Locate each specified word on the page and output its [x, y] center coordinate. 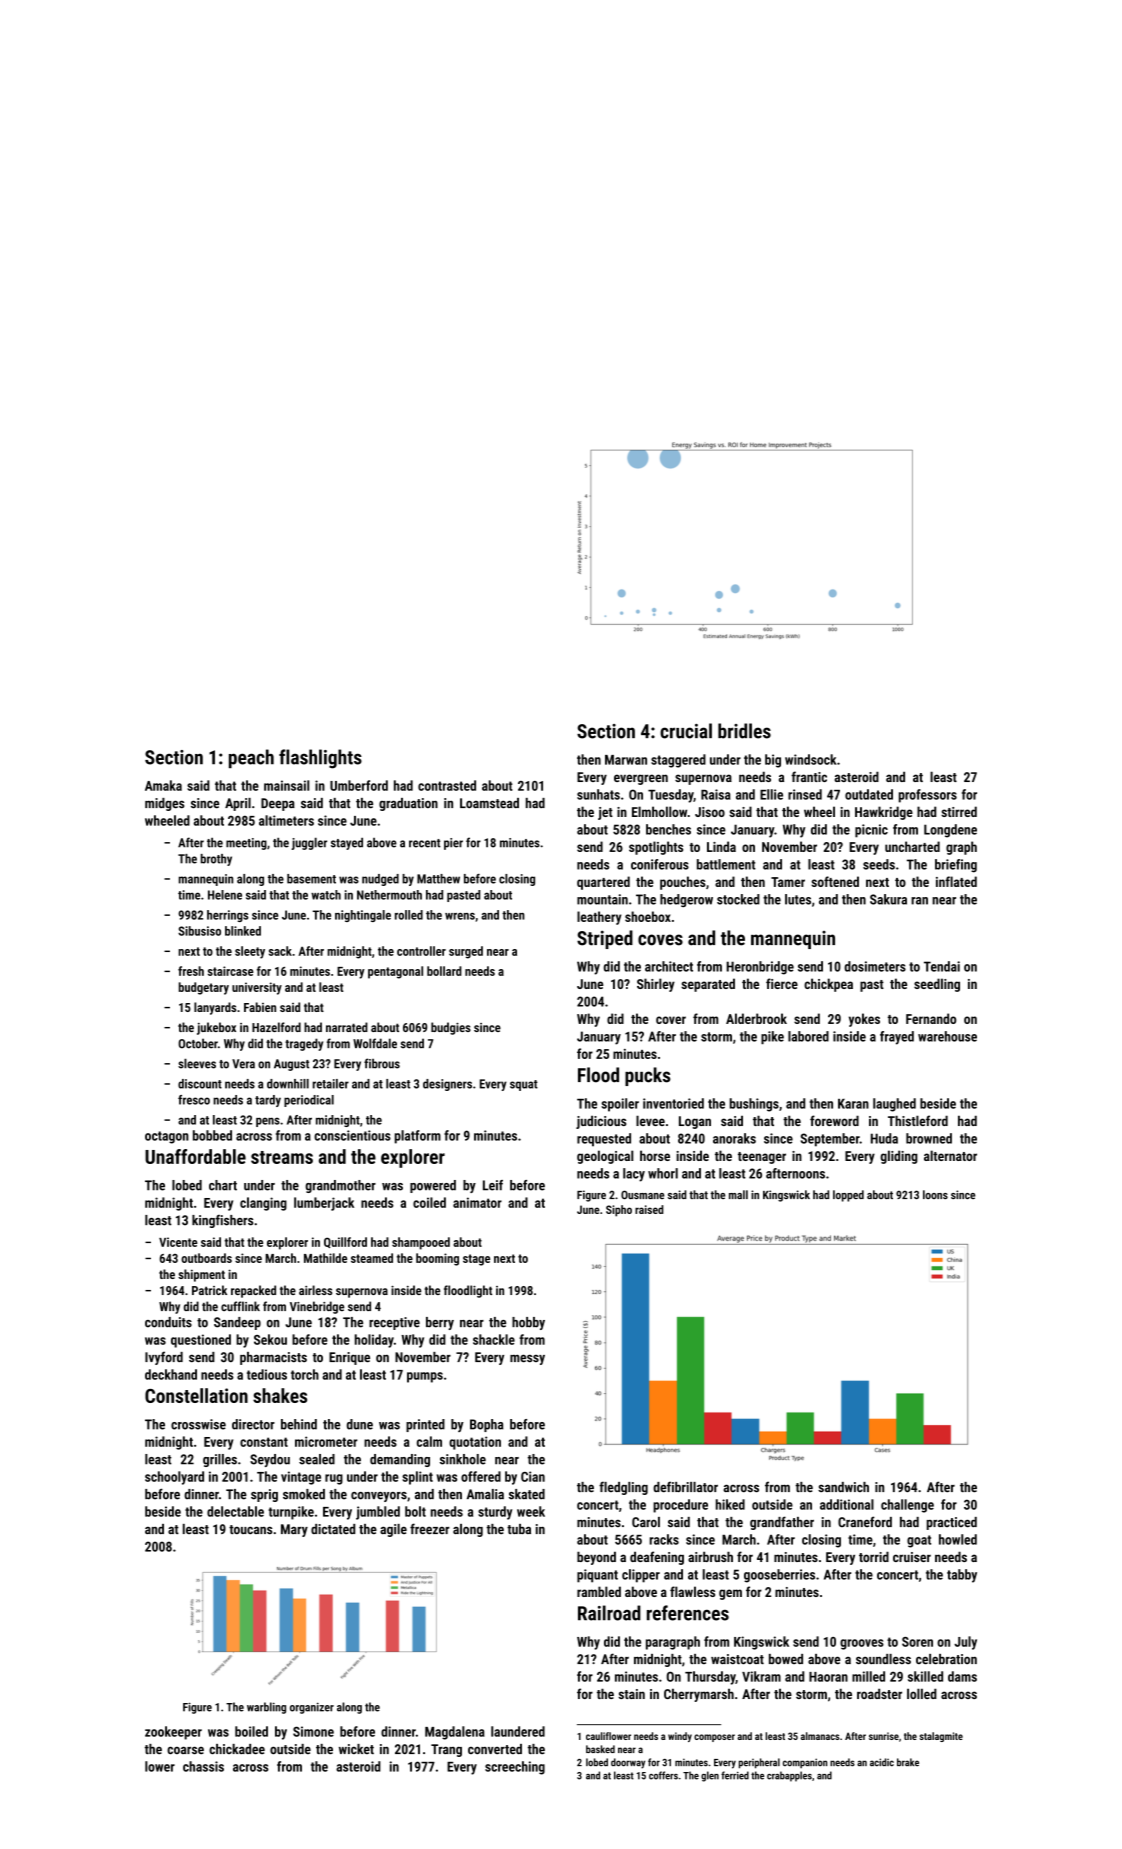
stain [631, 1694]
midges [165, 804]
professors [928, 796]
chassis [203, 1766]
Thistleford [918, 1120]
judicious [601, 1122]
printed [425, 1425]
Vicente [178, 1242]
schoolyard [174, 1478]
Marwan [626, 760]
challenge [907, 1506]
